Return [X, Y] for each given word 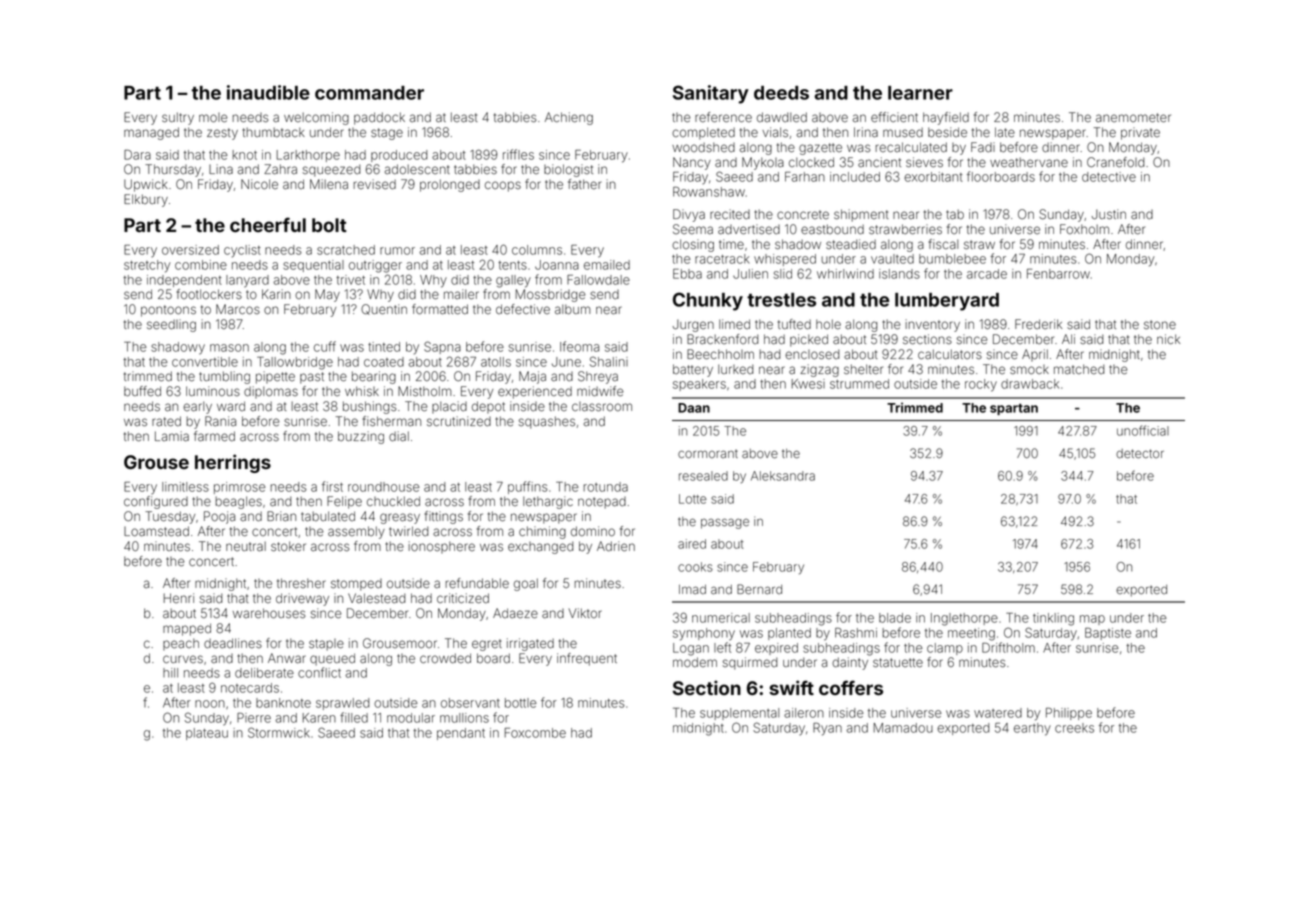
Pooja [219, 517]
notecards [250, 688]
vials [775, 132]
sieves [924, 162]
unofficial [1143, 430]
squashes [547, 422]
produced [399, 156]
